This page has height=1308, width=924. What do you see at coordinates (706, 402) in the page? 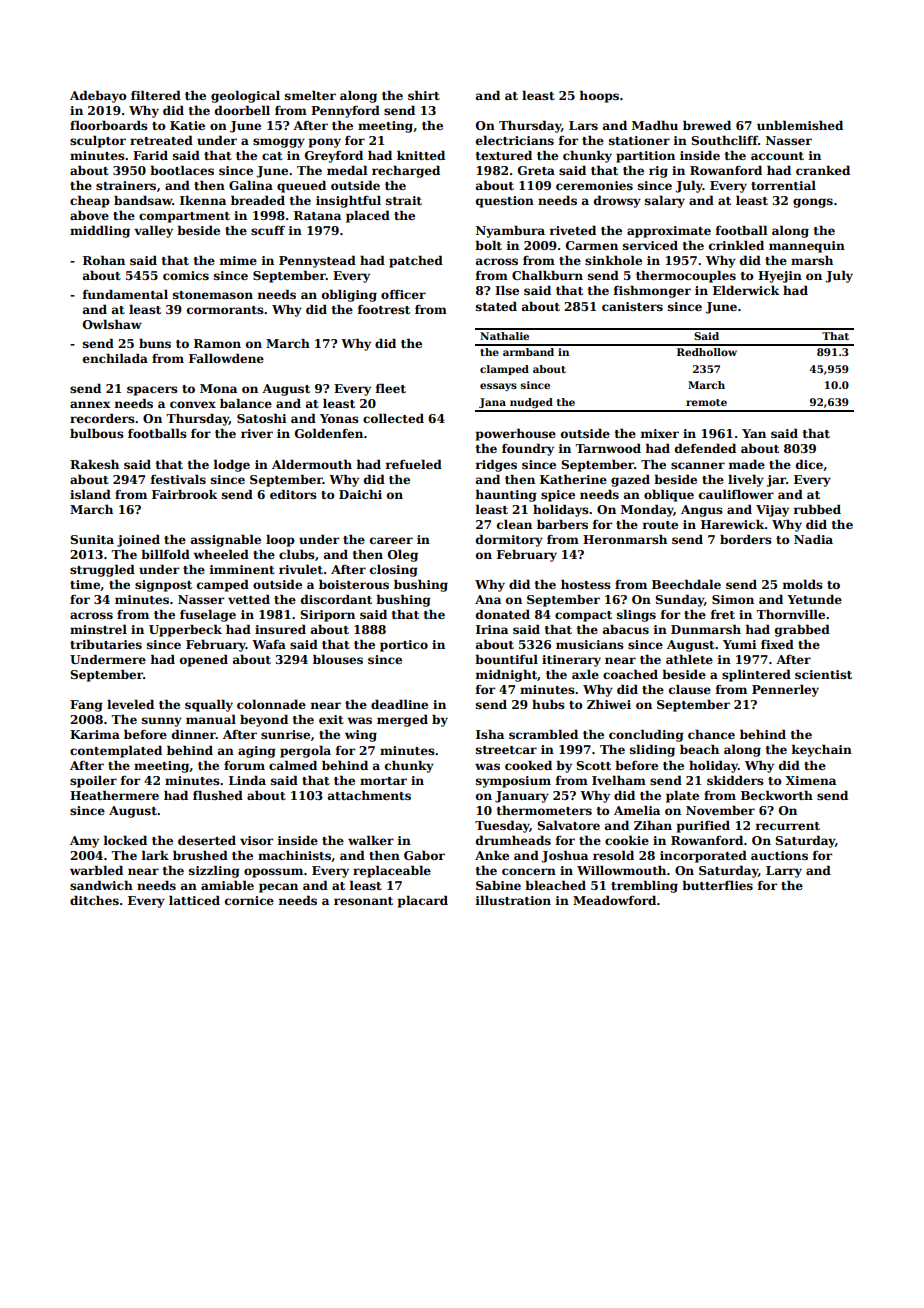
I see `remote` at bounding box center [706, 402].
